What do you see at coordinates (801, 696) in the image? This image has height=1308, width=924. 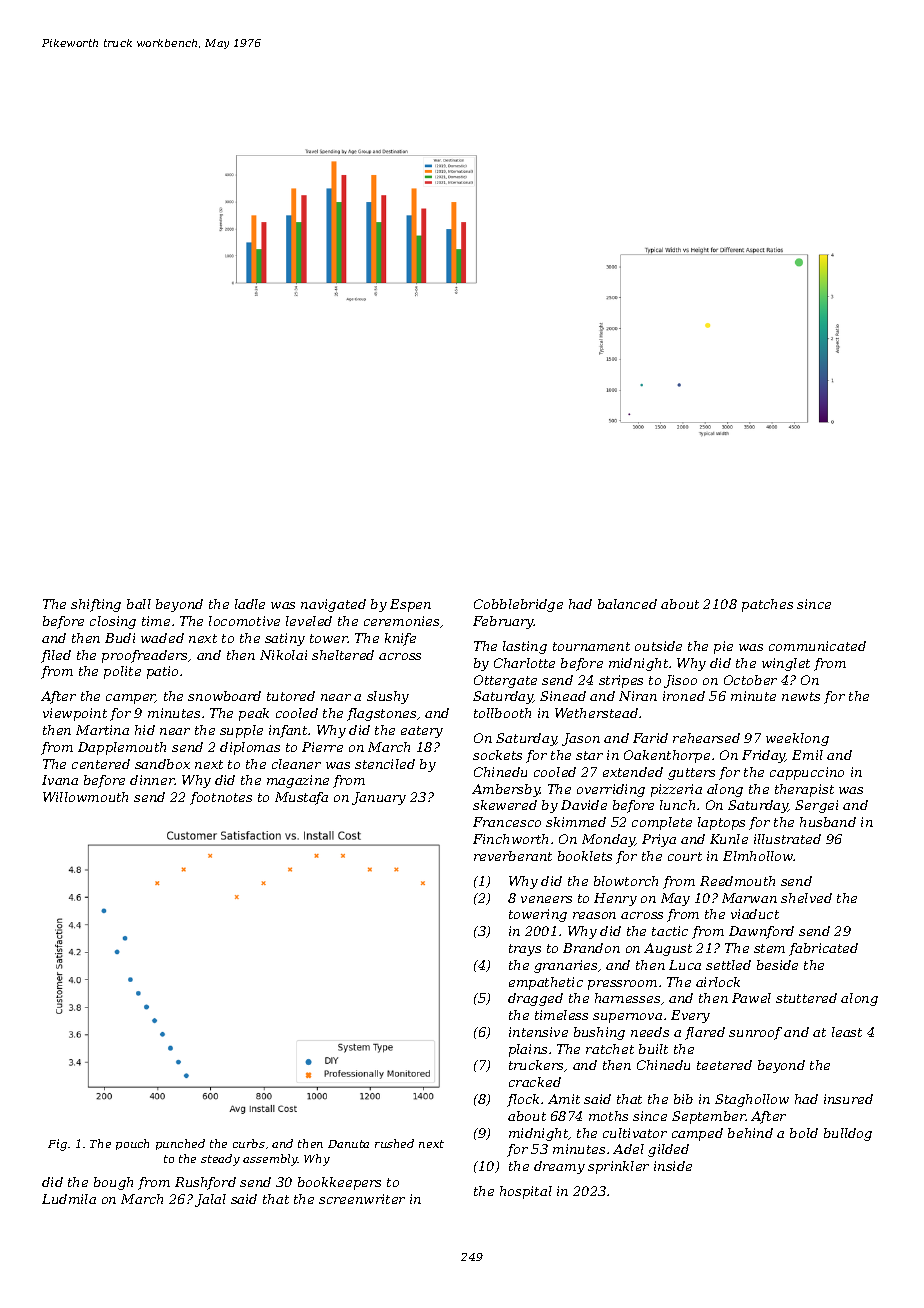 I see `newts` at bounding box center [801, 696].
